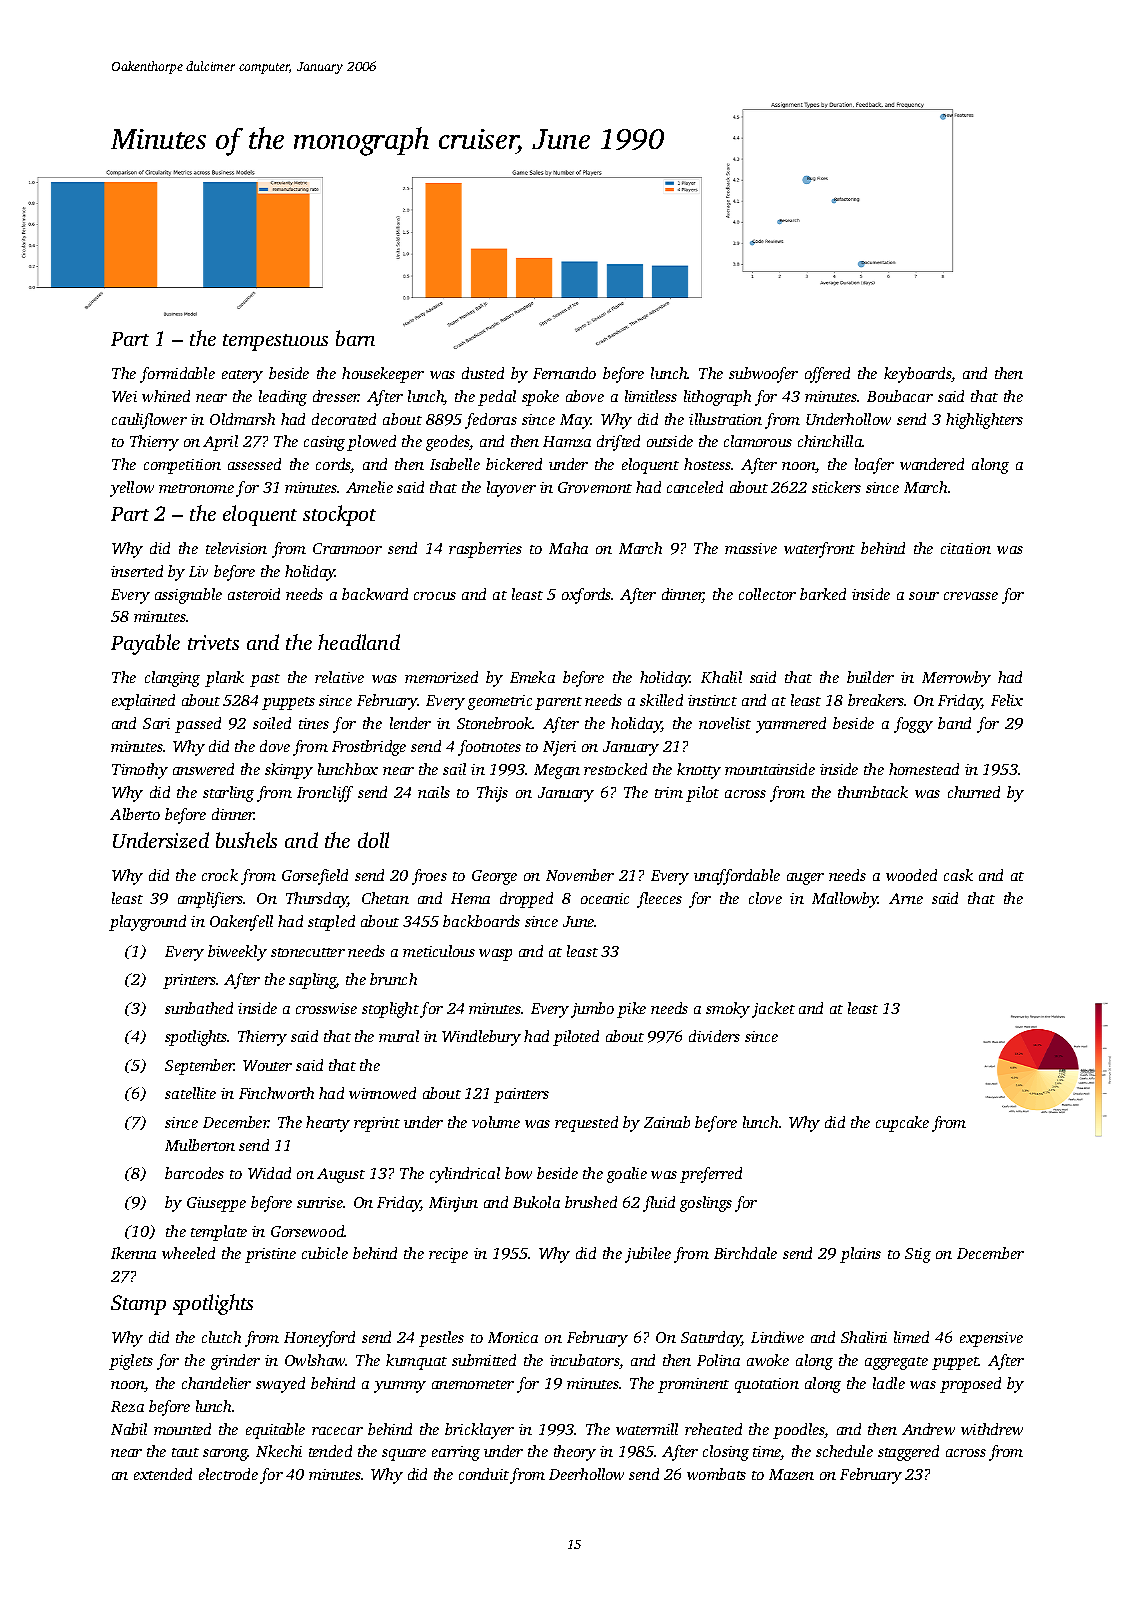 This document has width=1135, height=1605. I want to click on cask, so click(958, 875).
